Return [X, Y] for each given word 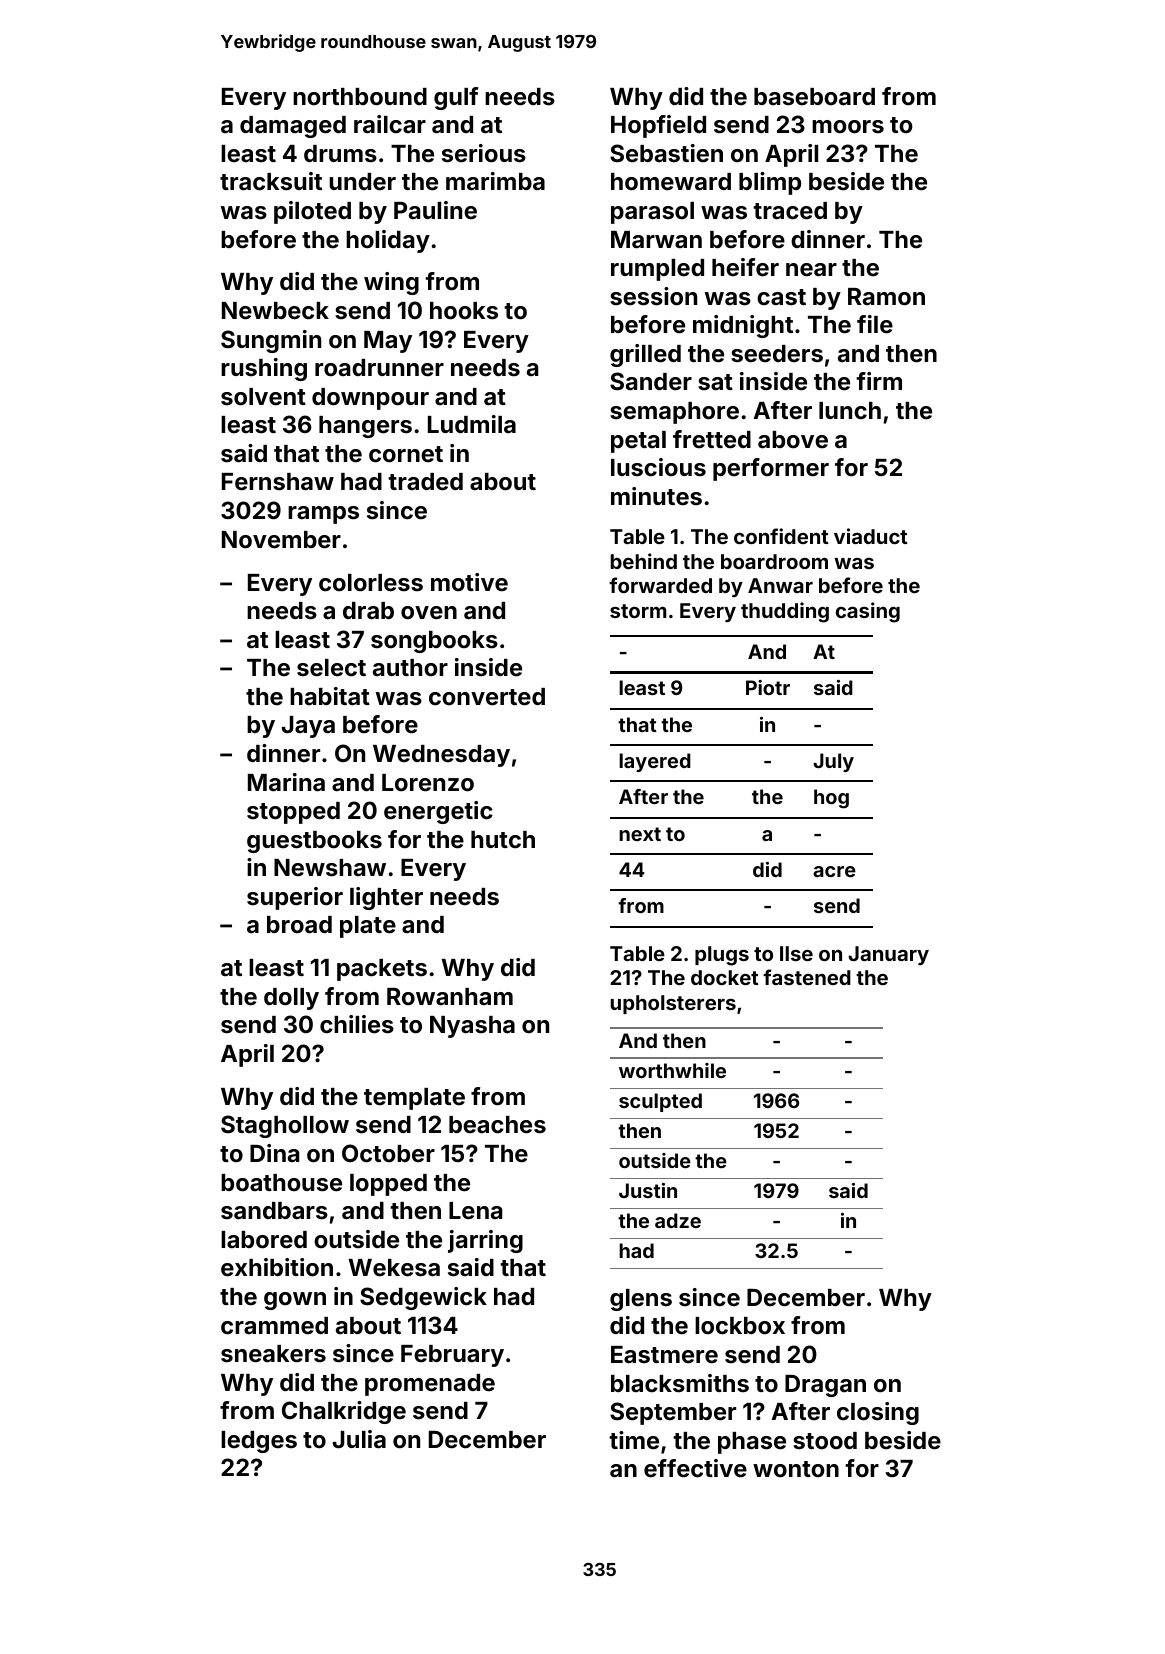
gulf [456, 98]
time [634, 1440]
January [888, 955]
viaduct [870, 536]
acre [834, 871]
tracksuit [271, 181]
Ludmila [472, 424]
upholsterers [673, 1004]
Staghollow [285, 1126]
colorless [371, 583]
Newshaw [330, 868]
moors [848, 127]
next [640, 834]
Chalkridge [344, 1412]
